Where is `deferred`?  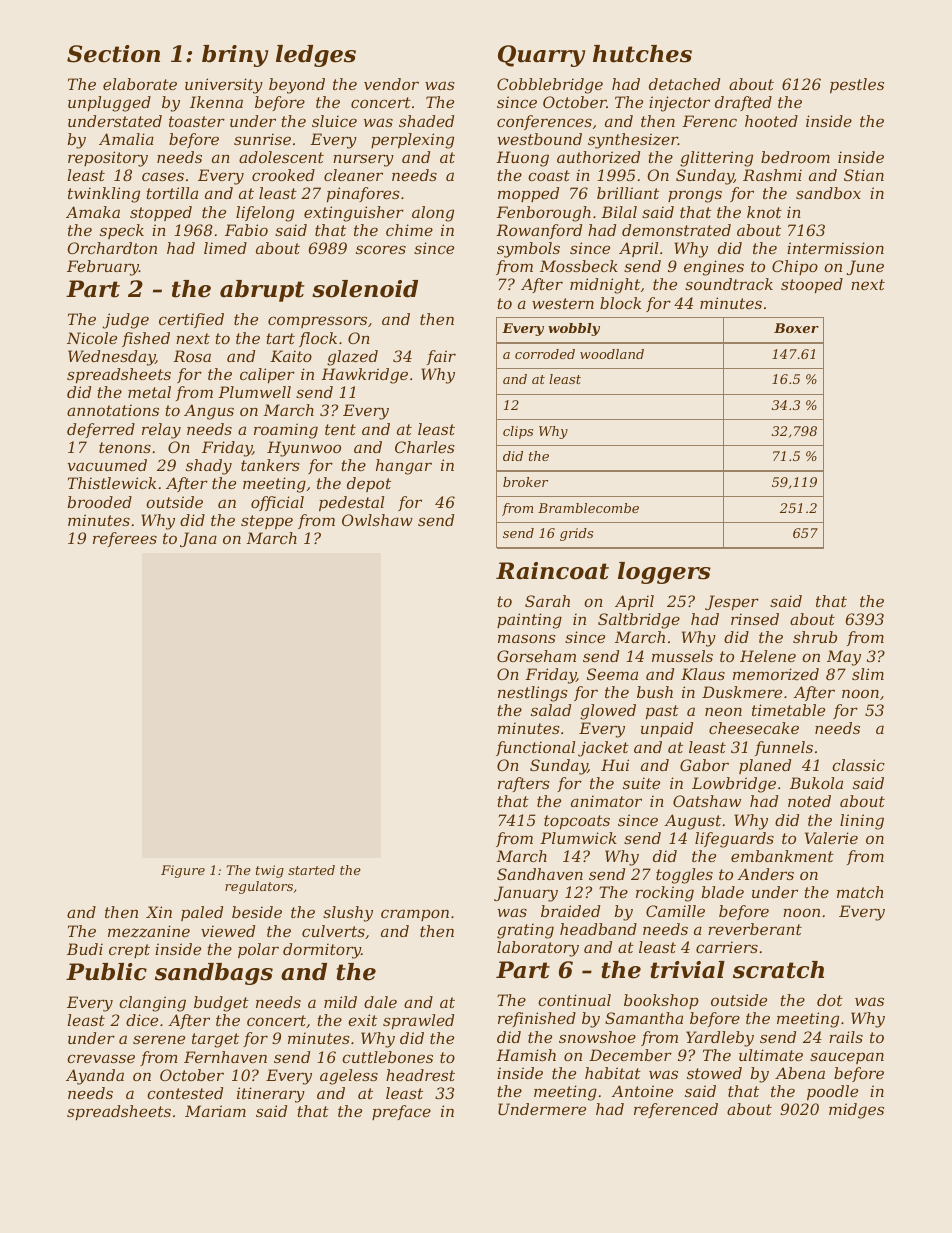
deferred is located at coordinates (101, 430).
